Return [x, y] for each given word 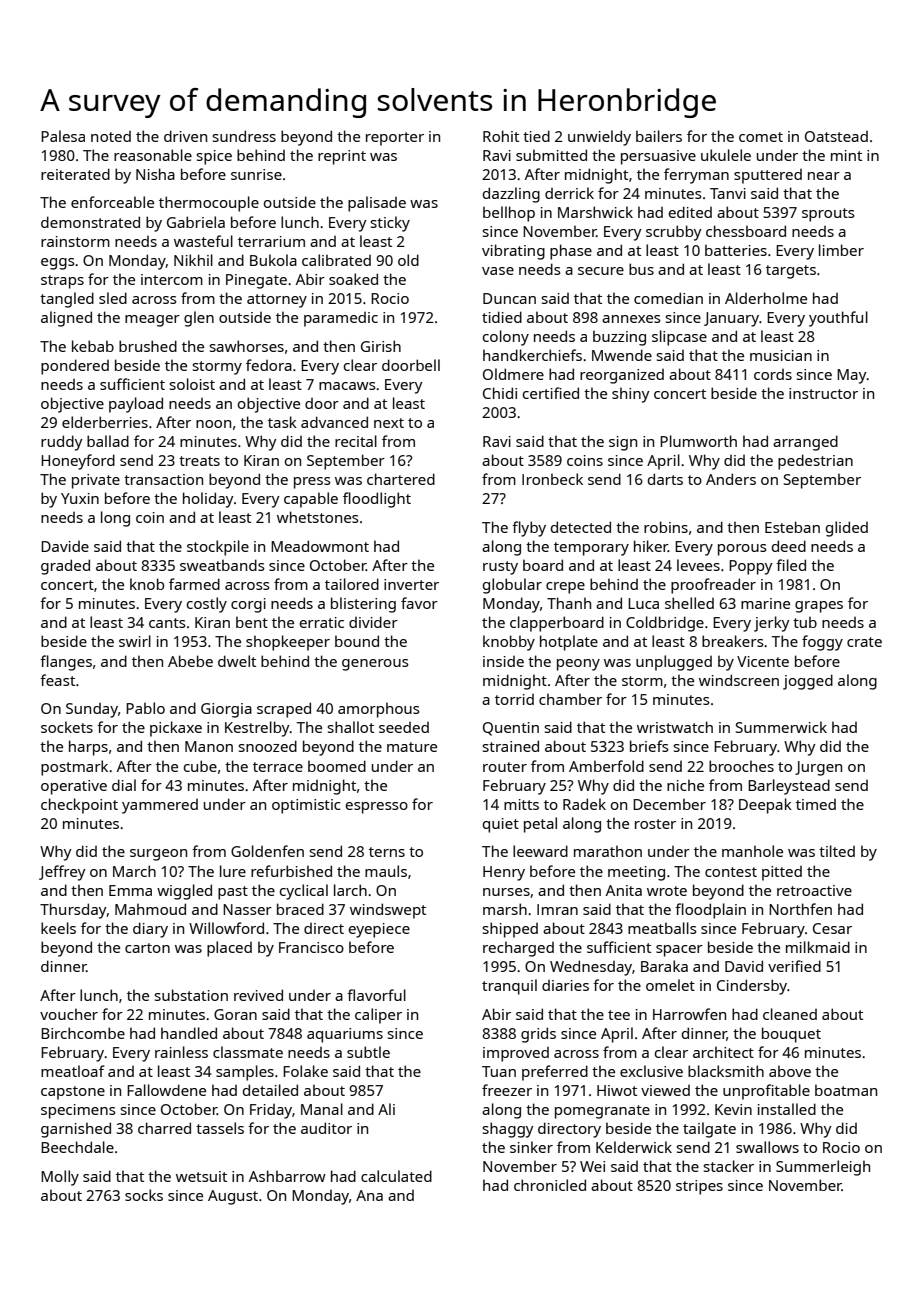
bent [252, 622]
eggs [58, 264]
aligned [66, 319]
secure [601, 271]
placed [229, 949]
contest [731, 872]
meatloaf [73, 1071]
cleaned [790, 1014]
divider [373, 622]
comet [761, 137]
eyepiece [379, 930]
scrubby [674, 233]
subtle [368, 1052]
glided [847, 529]
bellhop [509, 214]
